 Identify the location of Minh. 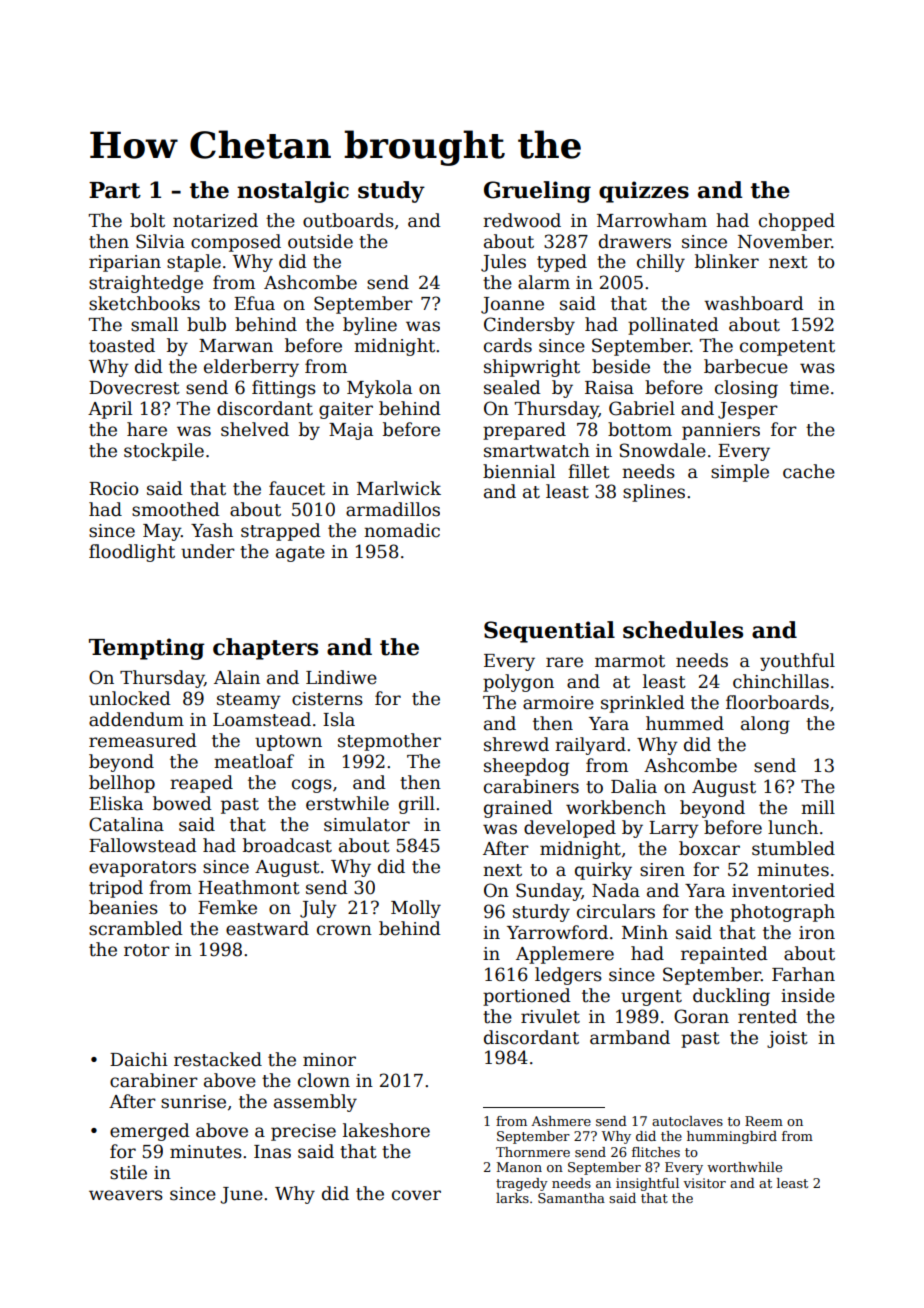
(645, 932).
